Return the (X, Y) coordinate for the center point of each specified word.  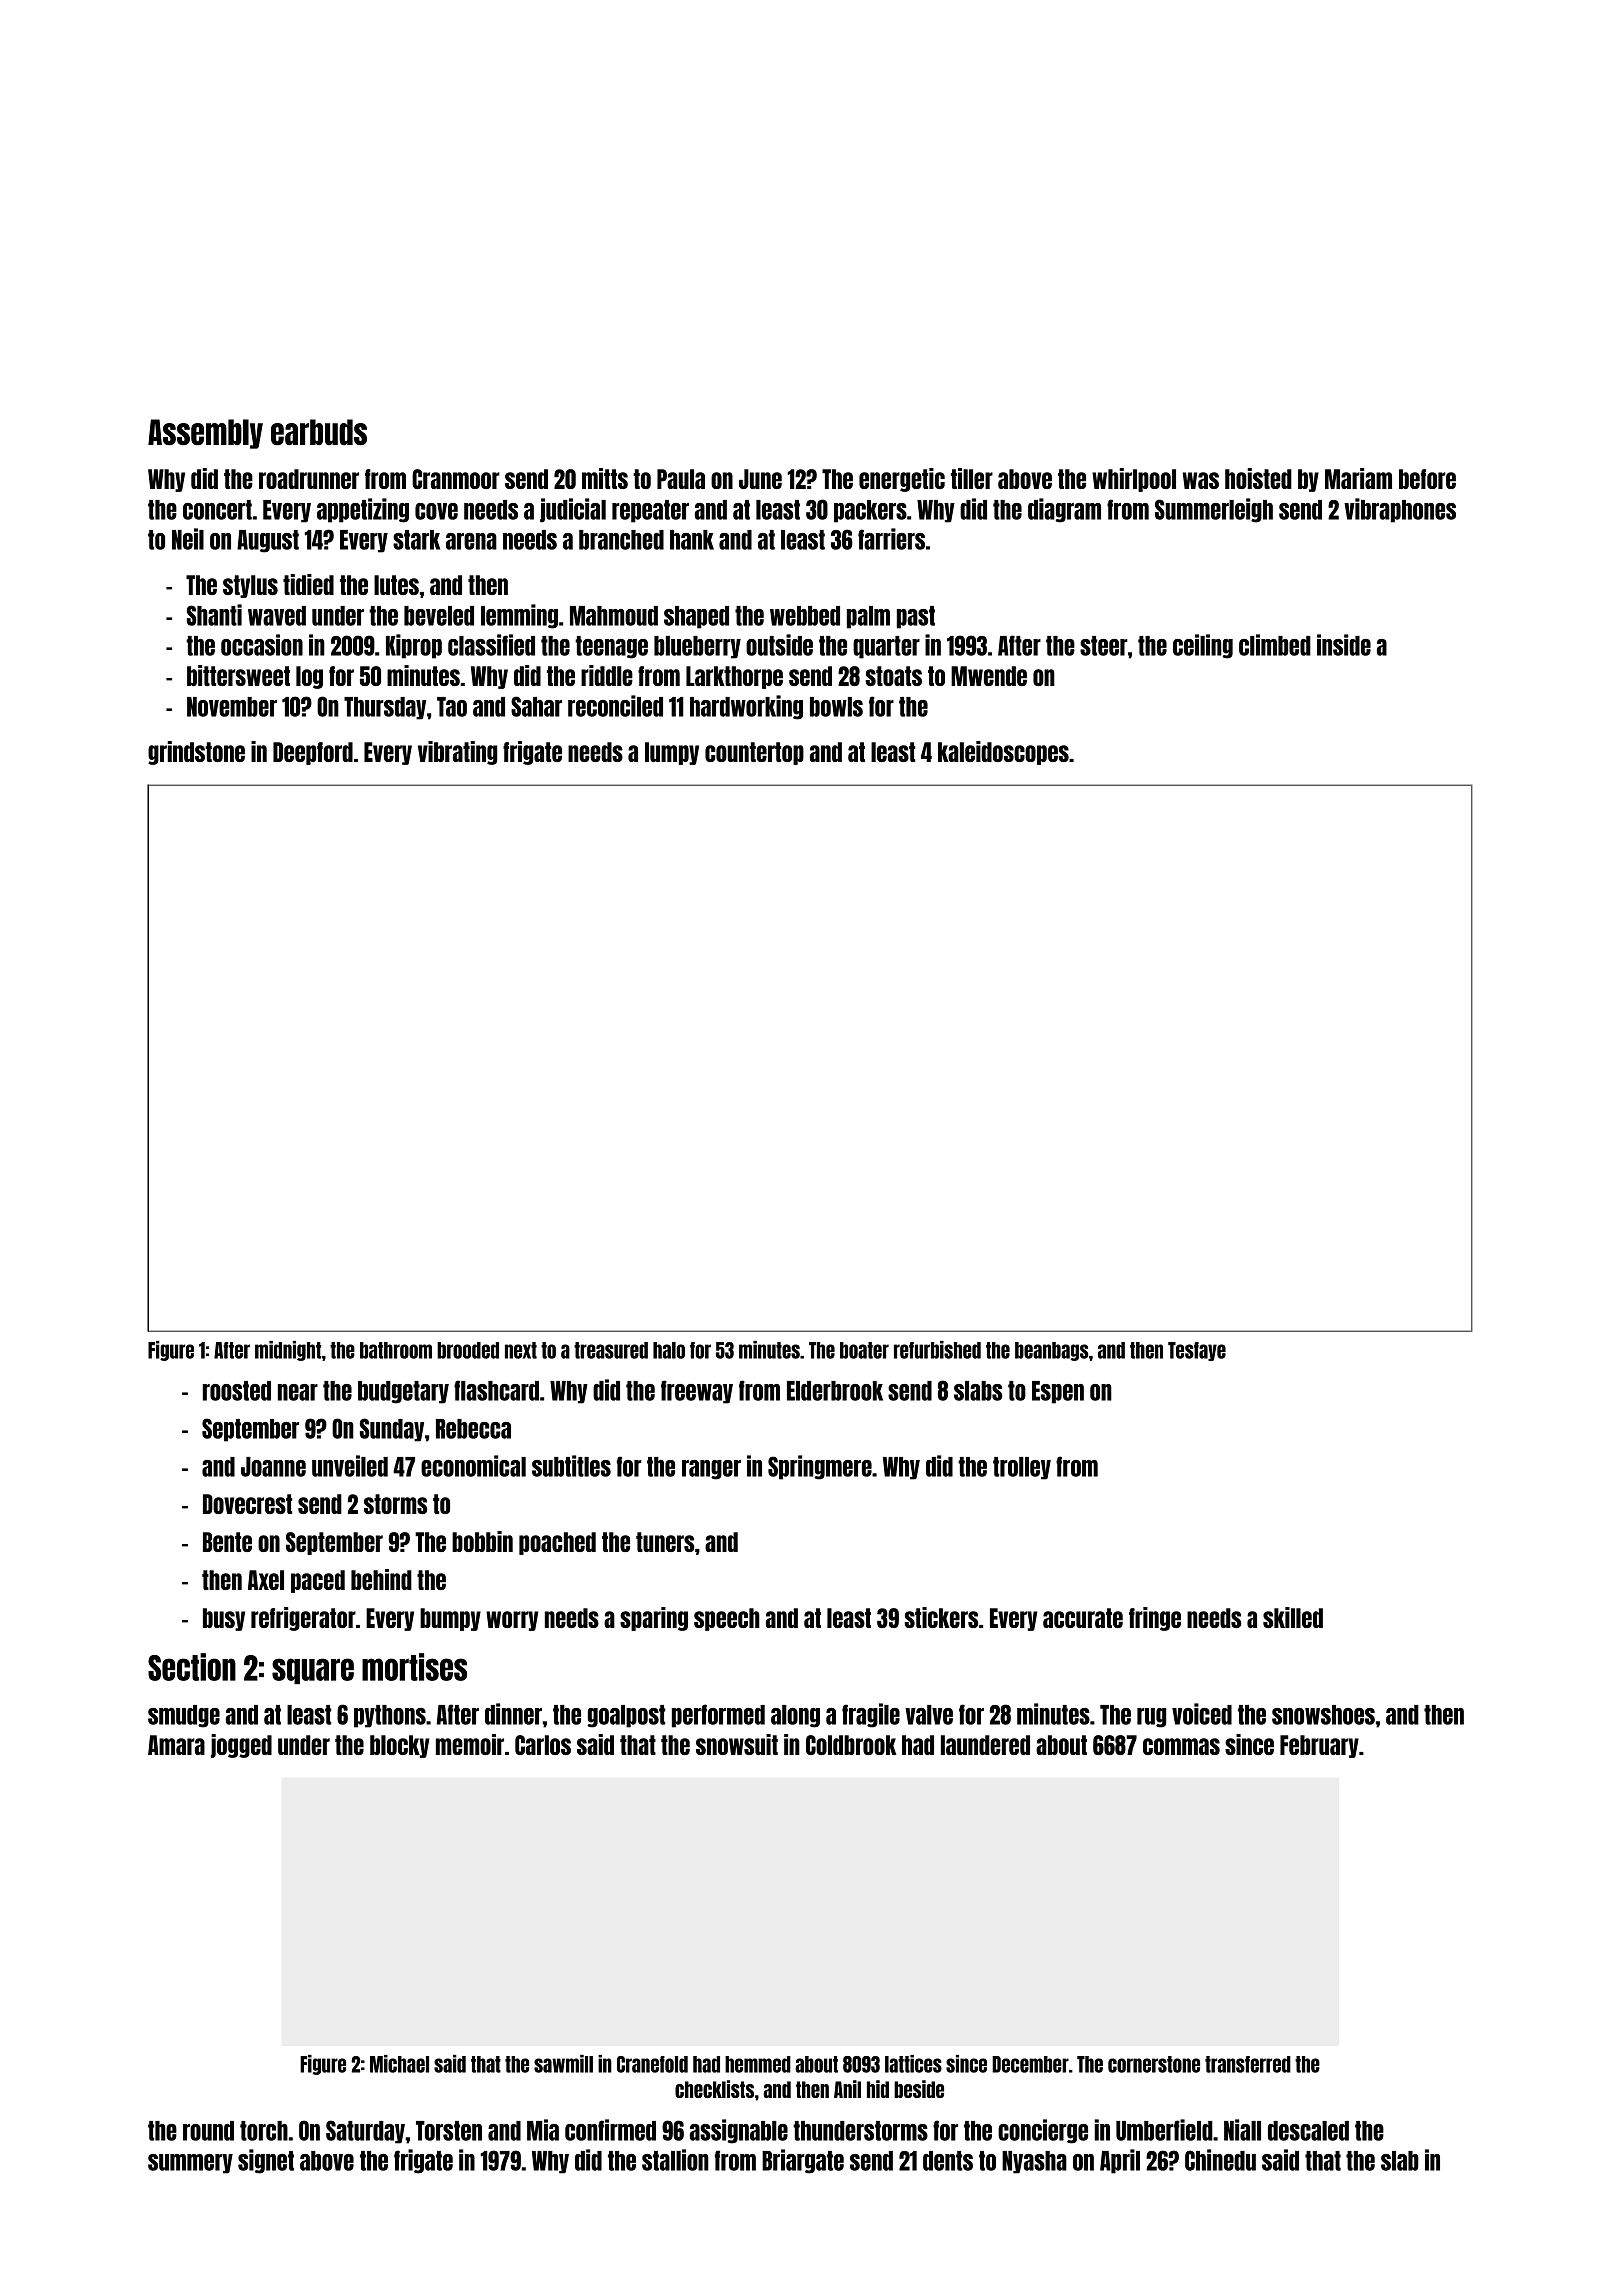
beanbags (1052, 1351)
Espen (1058, 1392)
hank (692, 540)
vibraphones (1400, 510)
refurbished (937, 1350)
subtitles (571, 1466)
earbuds (319, 432)
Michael (399, 2064)
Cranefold (652, 2064)
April (1120, 2161)
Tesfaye (1197, 1351)
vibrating (458, 753)
